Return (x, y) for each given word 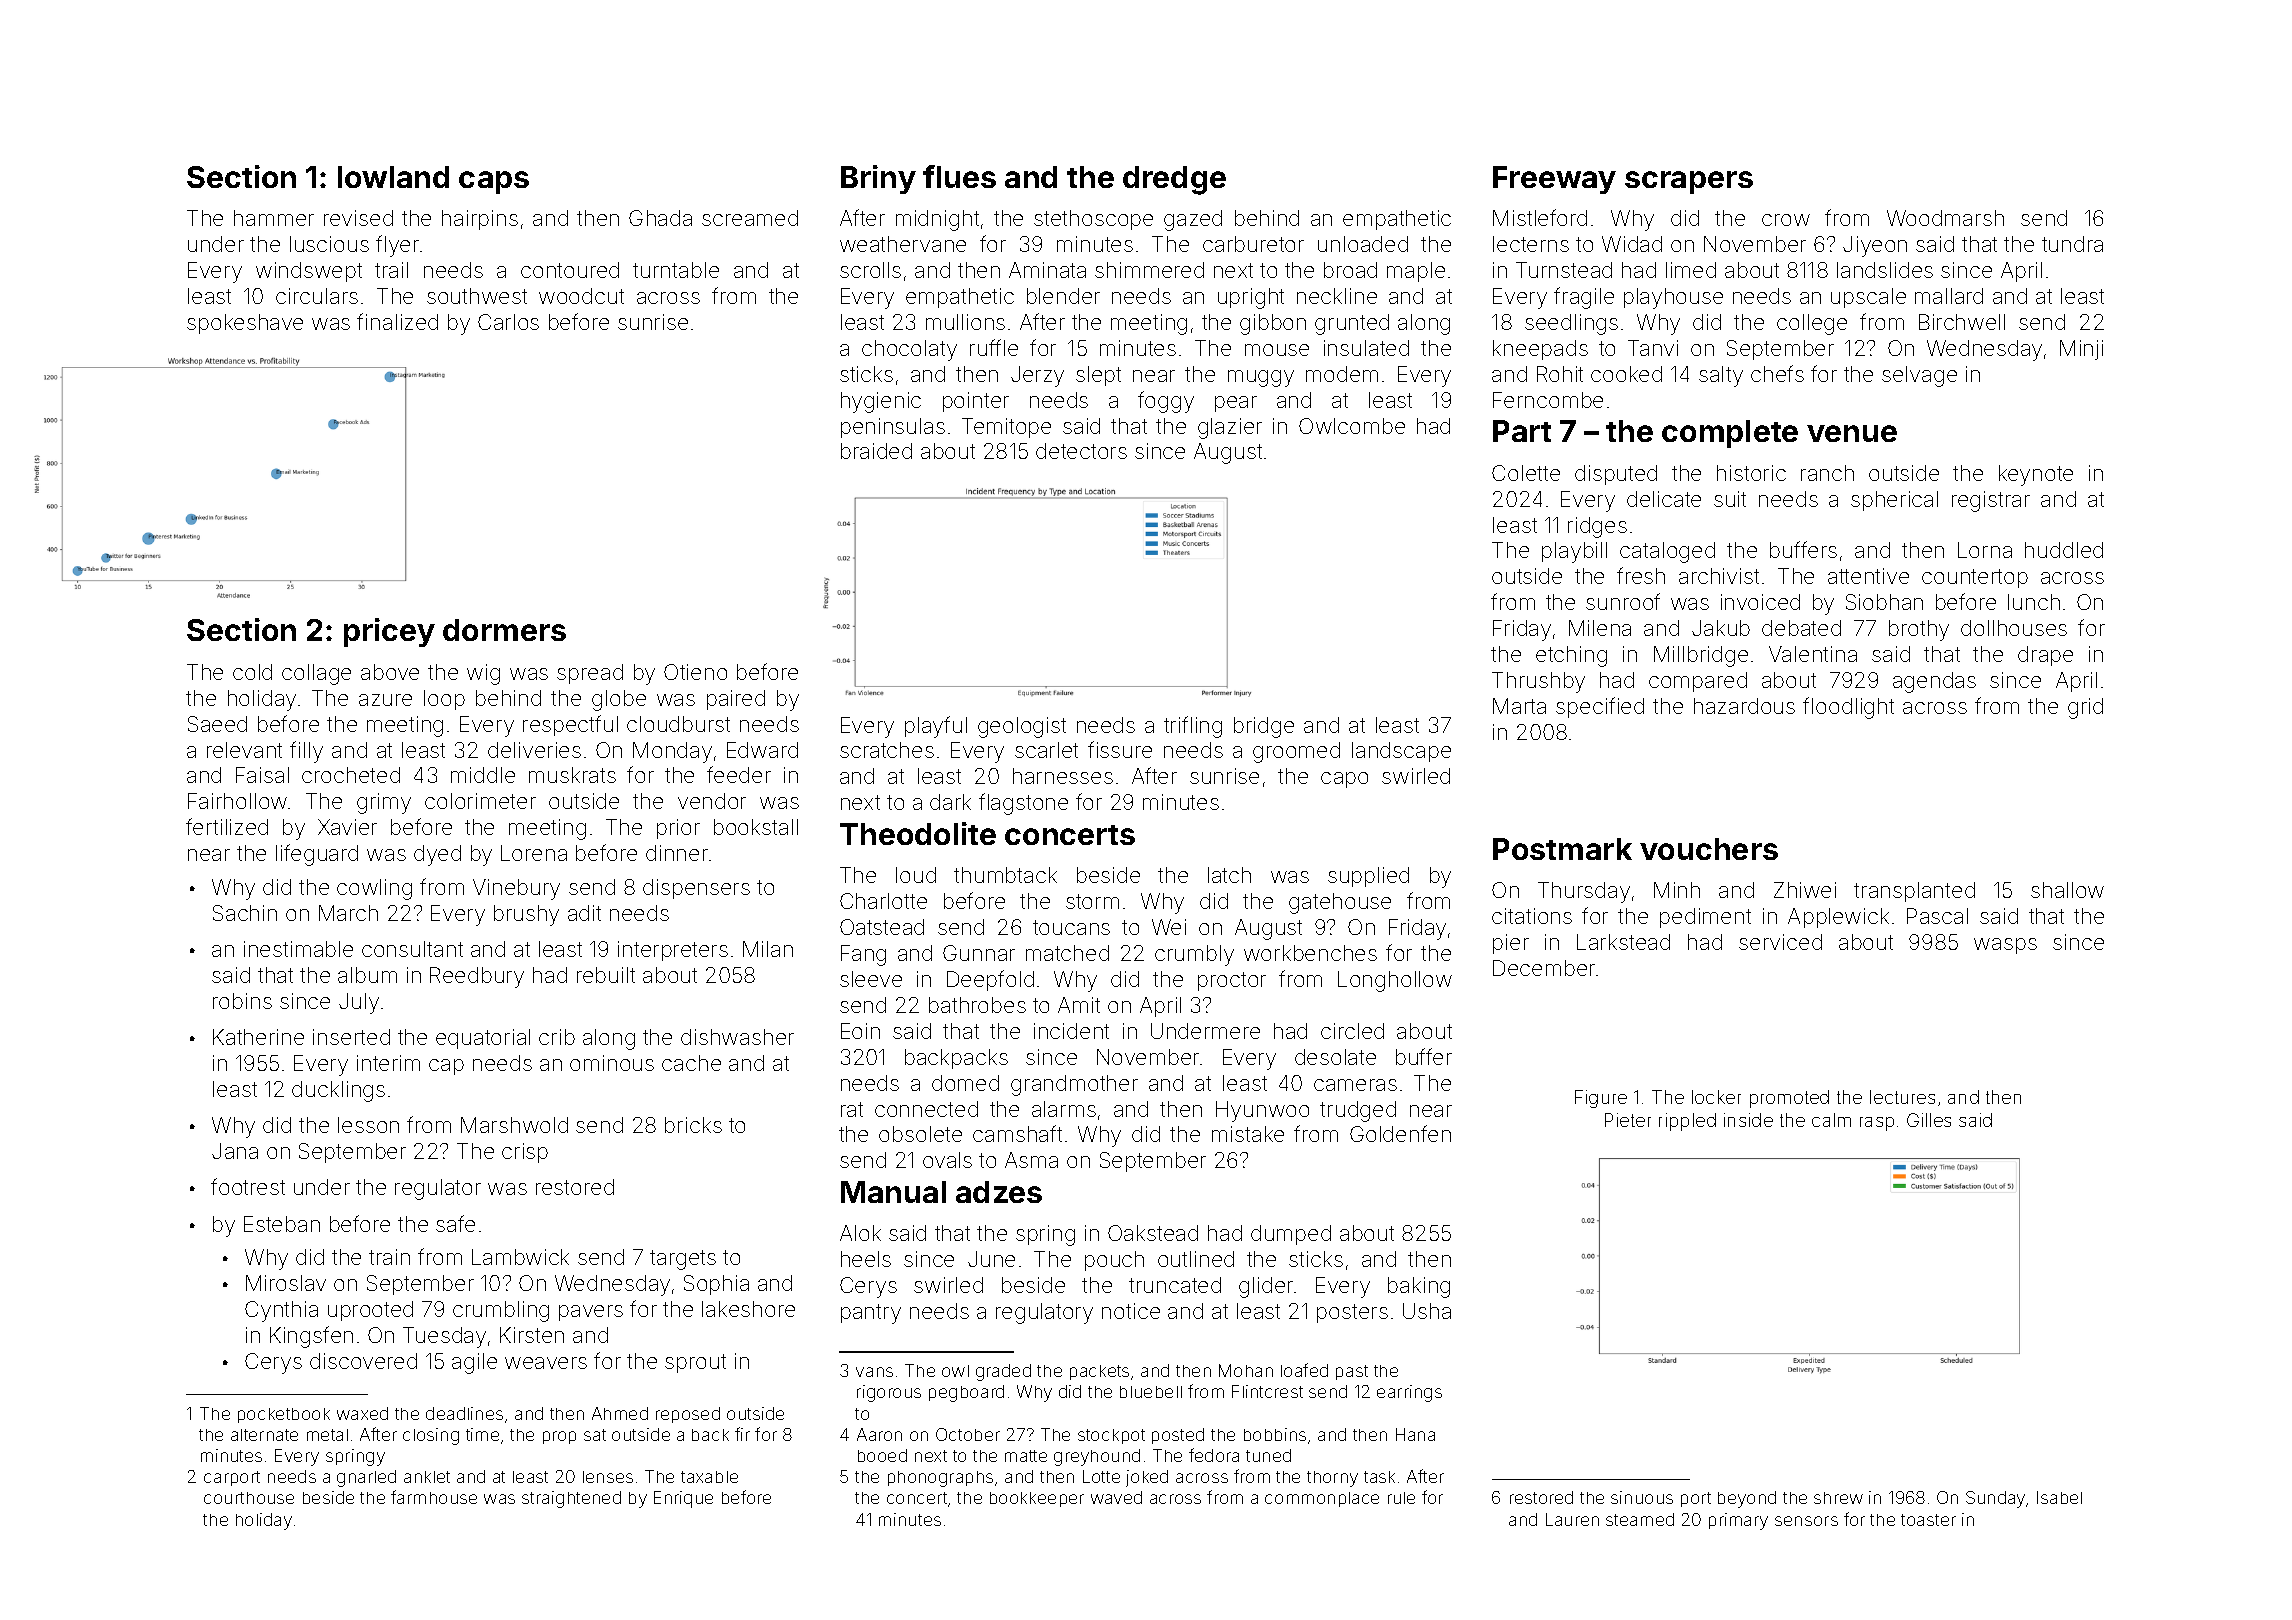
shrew (1838, 1498)
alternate (264, 1435)
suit (1730, 499)
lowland (393, 177)
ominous (612, 1063)
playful (936, 727)
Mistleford (1540, 217)
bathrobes (977, 1005)
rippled (1687, 1122)
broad (1350, 270)
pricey (389, 632)
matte (1026, 1456)
